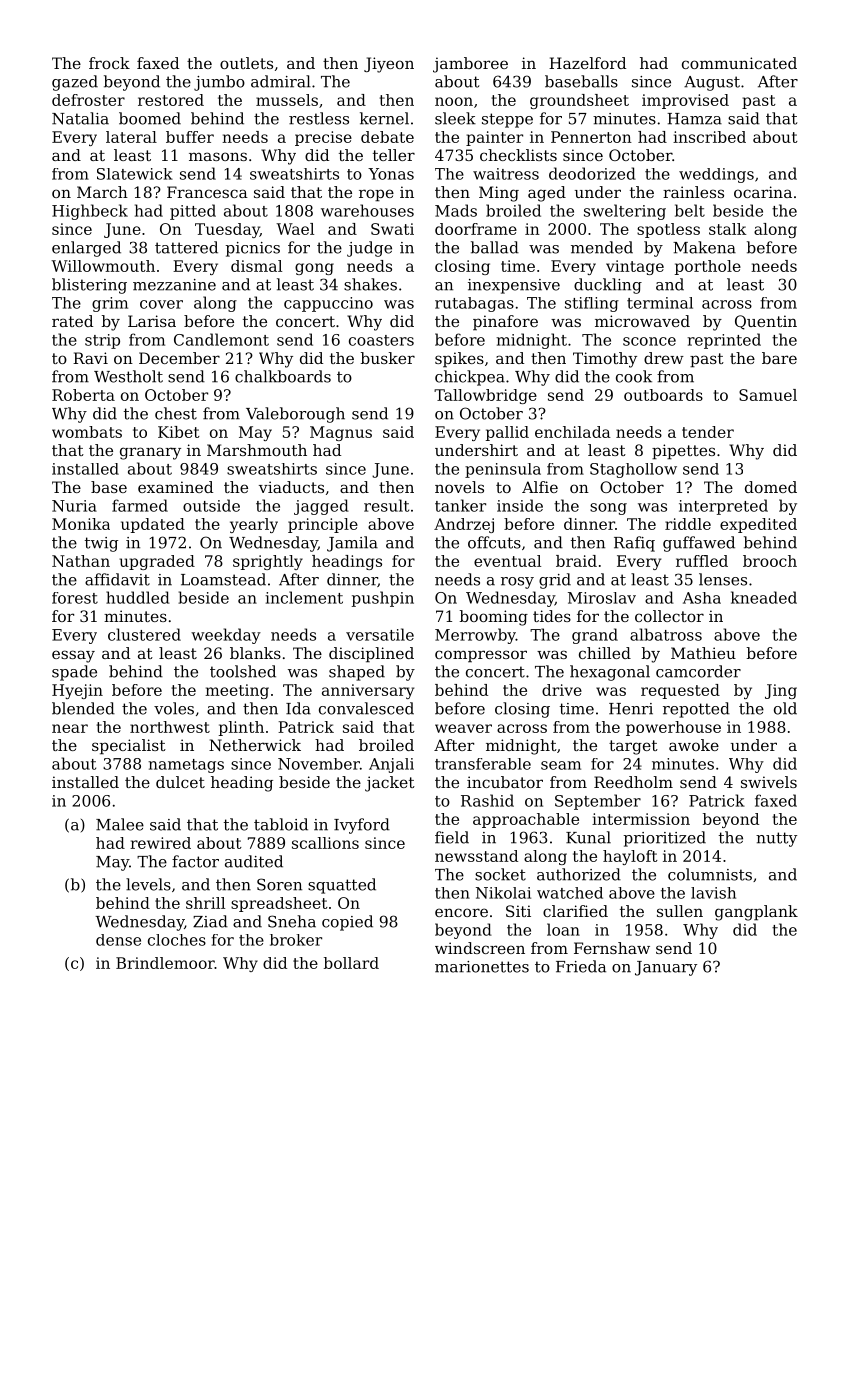 This page has height=1400, width=849. Describe the element at coordinates (494, 542) in the page. I see `offcuts` at that location.
